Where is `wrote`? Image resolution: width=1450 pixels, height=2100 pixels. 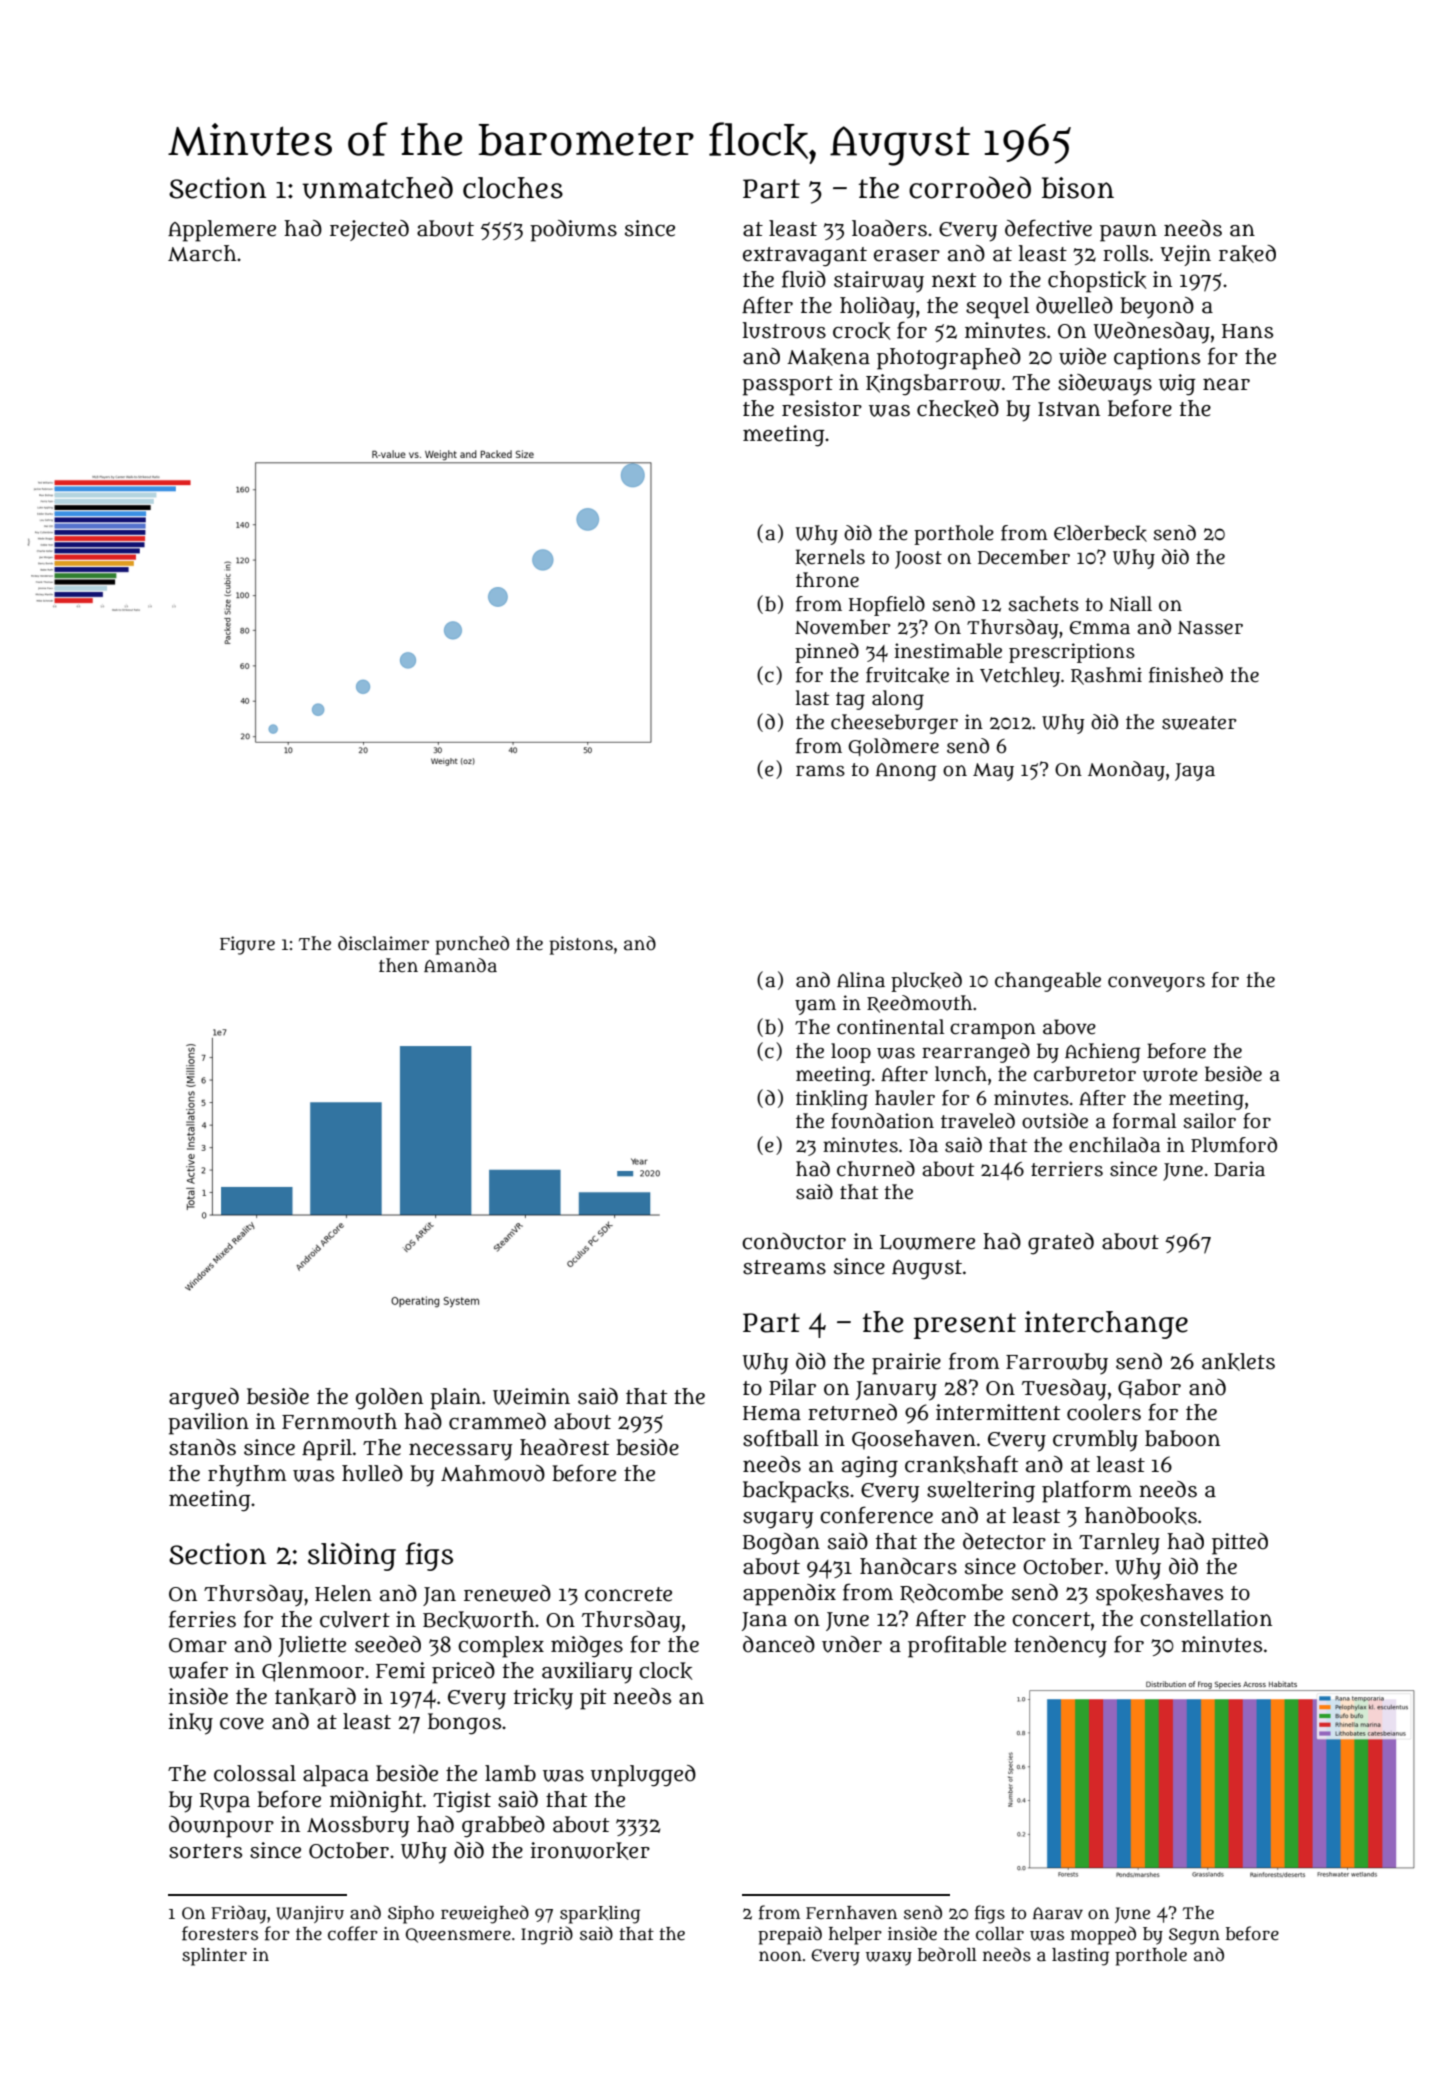
wrote is located at coordinates (1170, 1075).
